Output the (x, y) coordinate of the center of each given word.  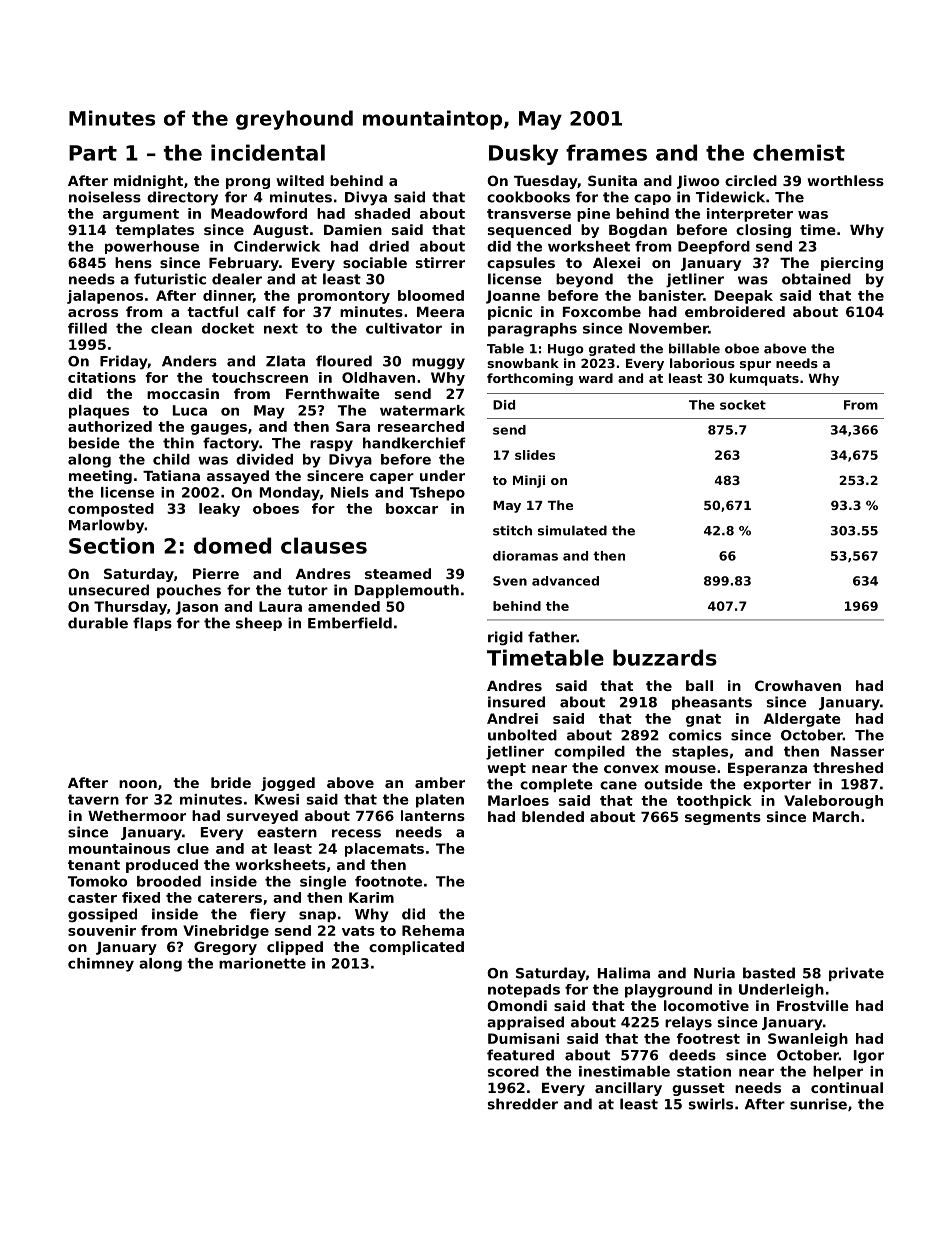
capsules (521, 264)
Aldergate (802, 720)
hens (133, 262)
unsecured (109, 590)
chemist (799, 152)
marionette (262, 963)
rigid (505, 638)
